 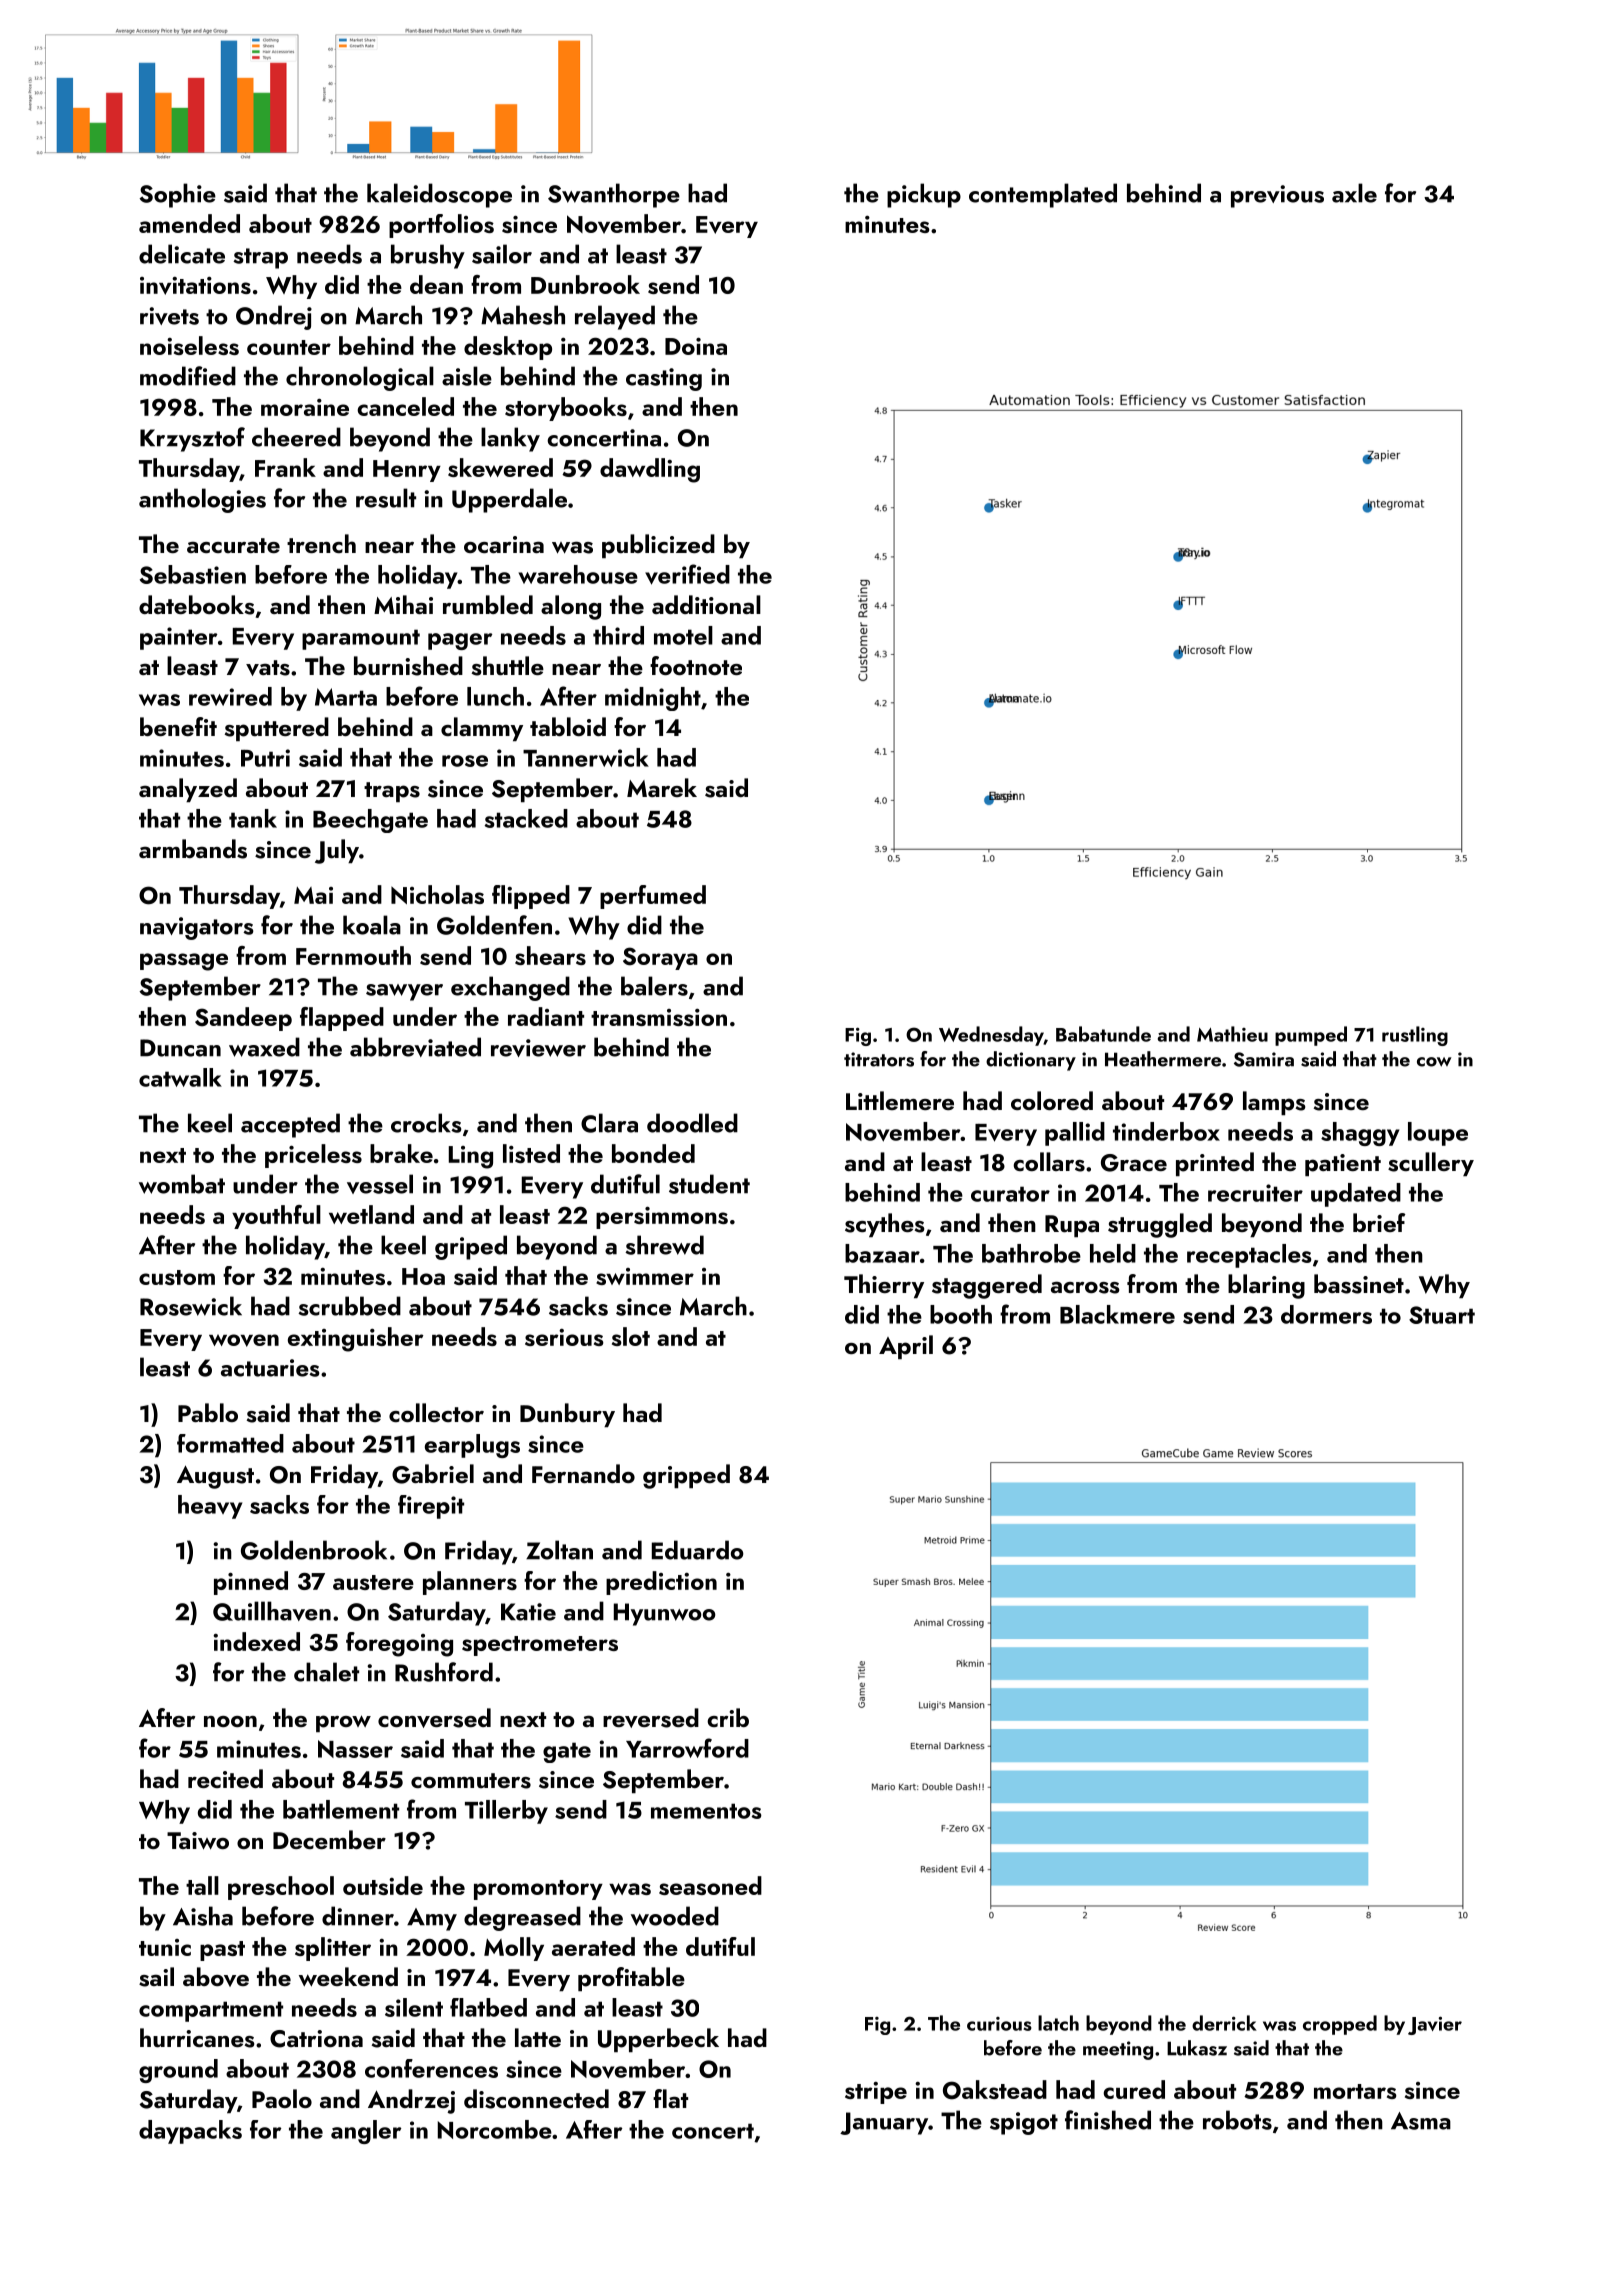 What do you see at coordinates (1379, 1222) in the screenshot?
I see `brief` at bounding box center [1379, 1222].
